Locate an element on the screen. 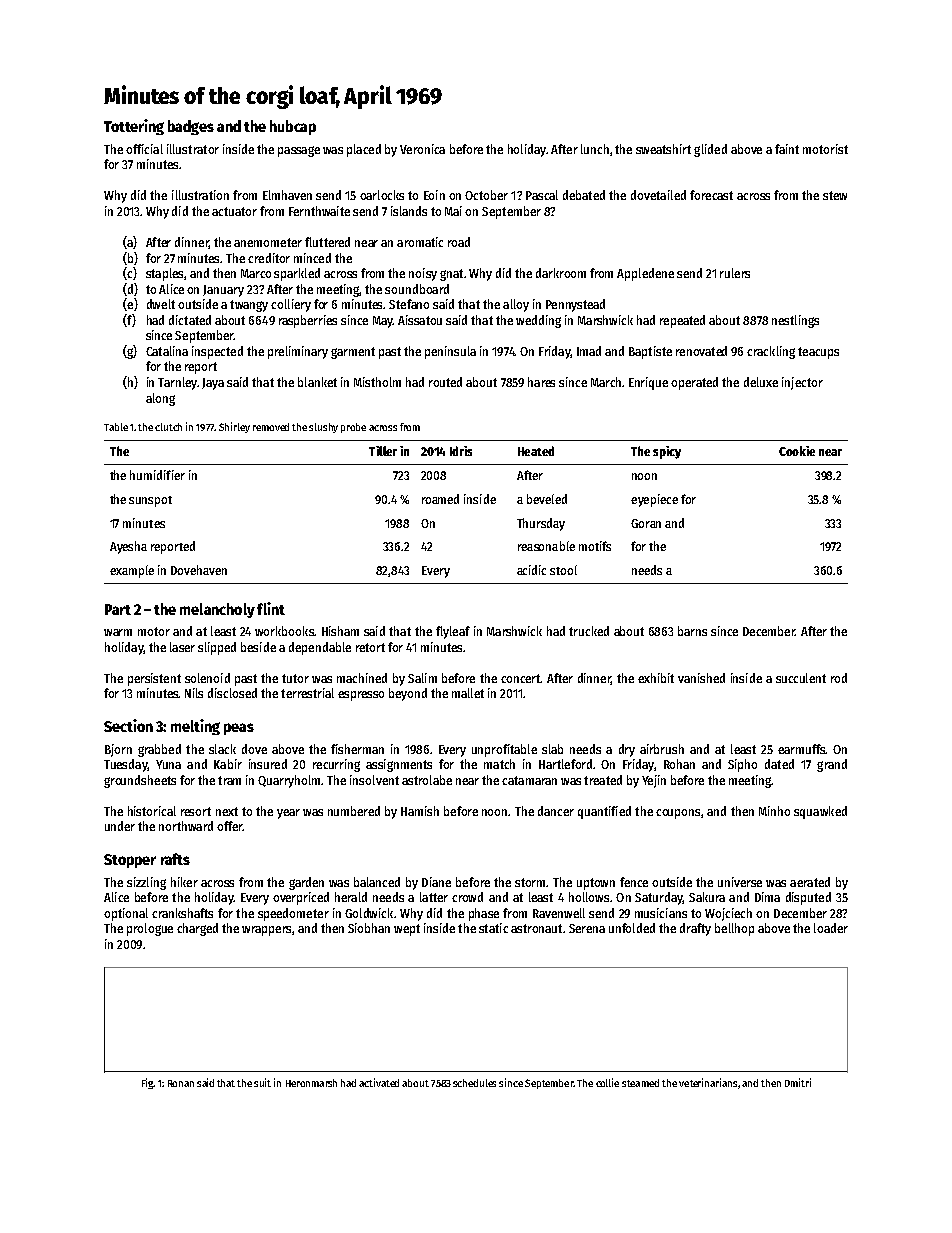 Image resolution: width=952 pixels, height=1233 pixels. steamed is located at coordinates (640, 1083).
